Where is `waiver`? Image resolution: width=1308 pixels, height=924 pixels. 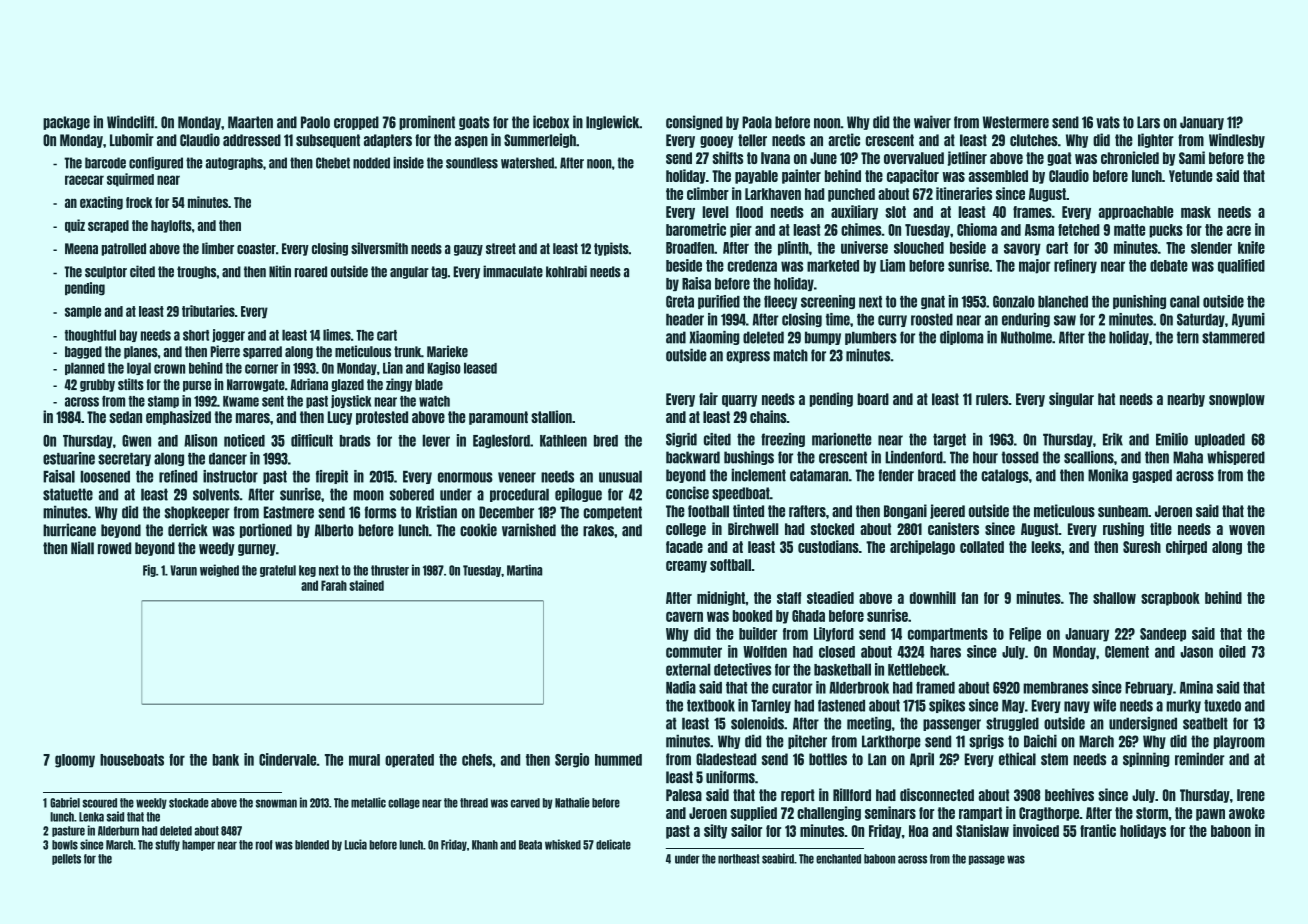 waiver is located at coordinates (932, 122).
